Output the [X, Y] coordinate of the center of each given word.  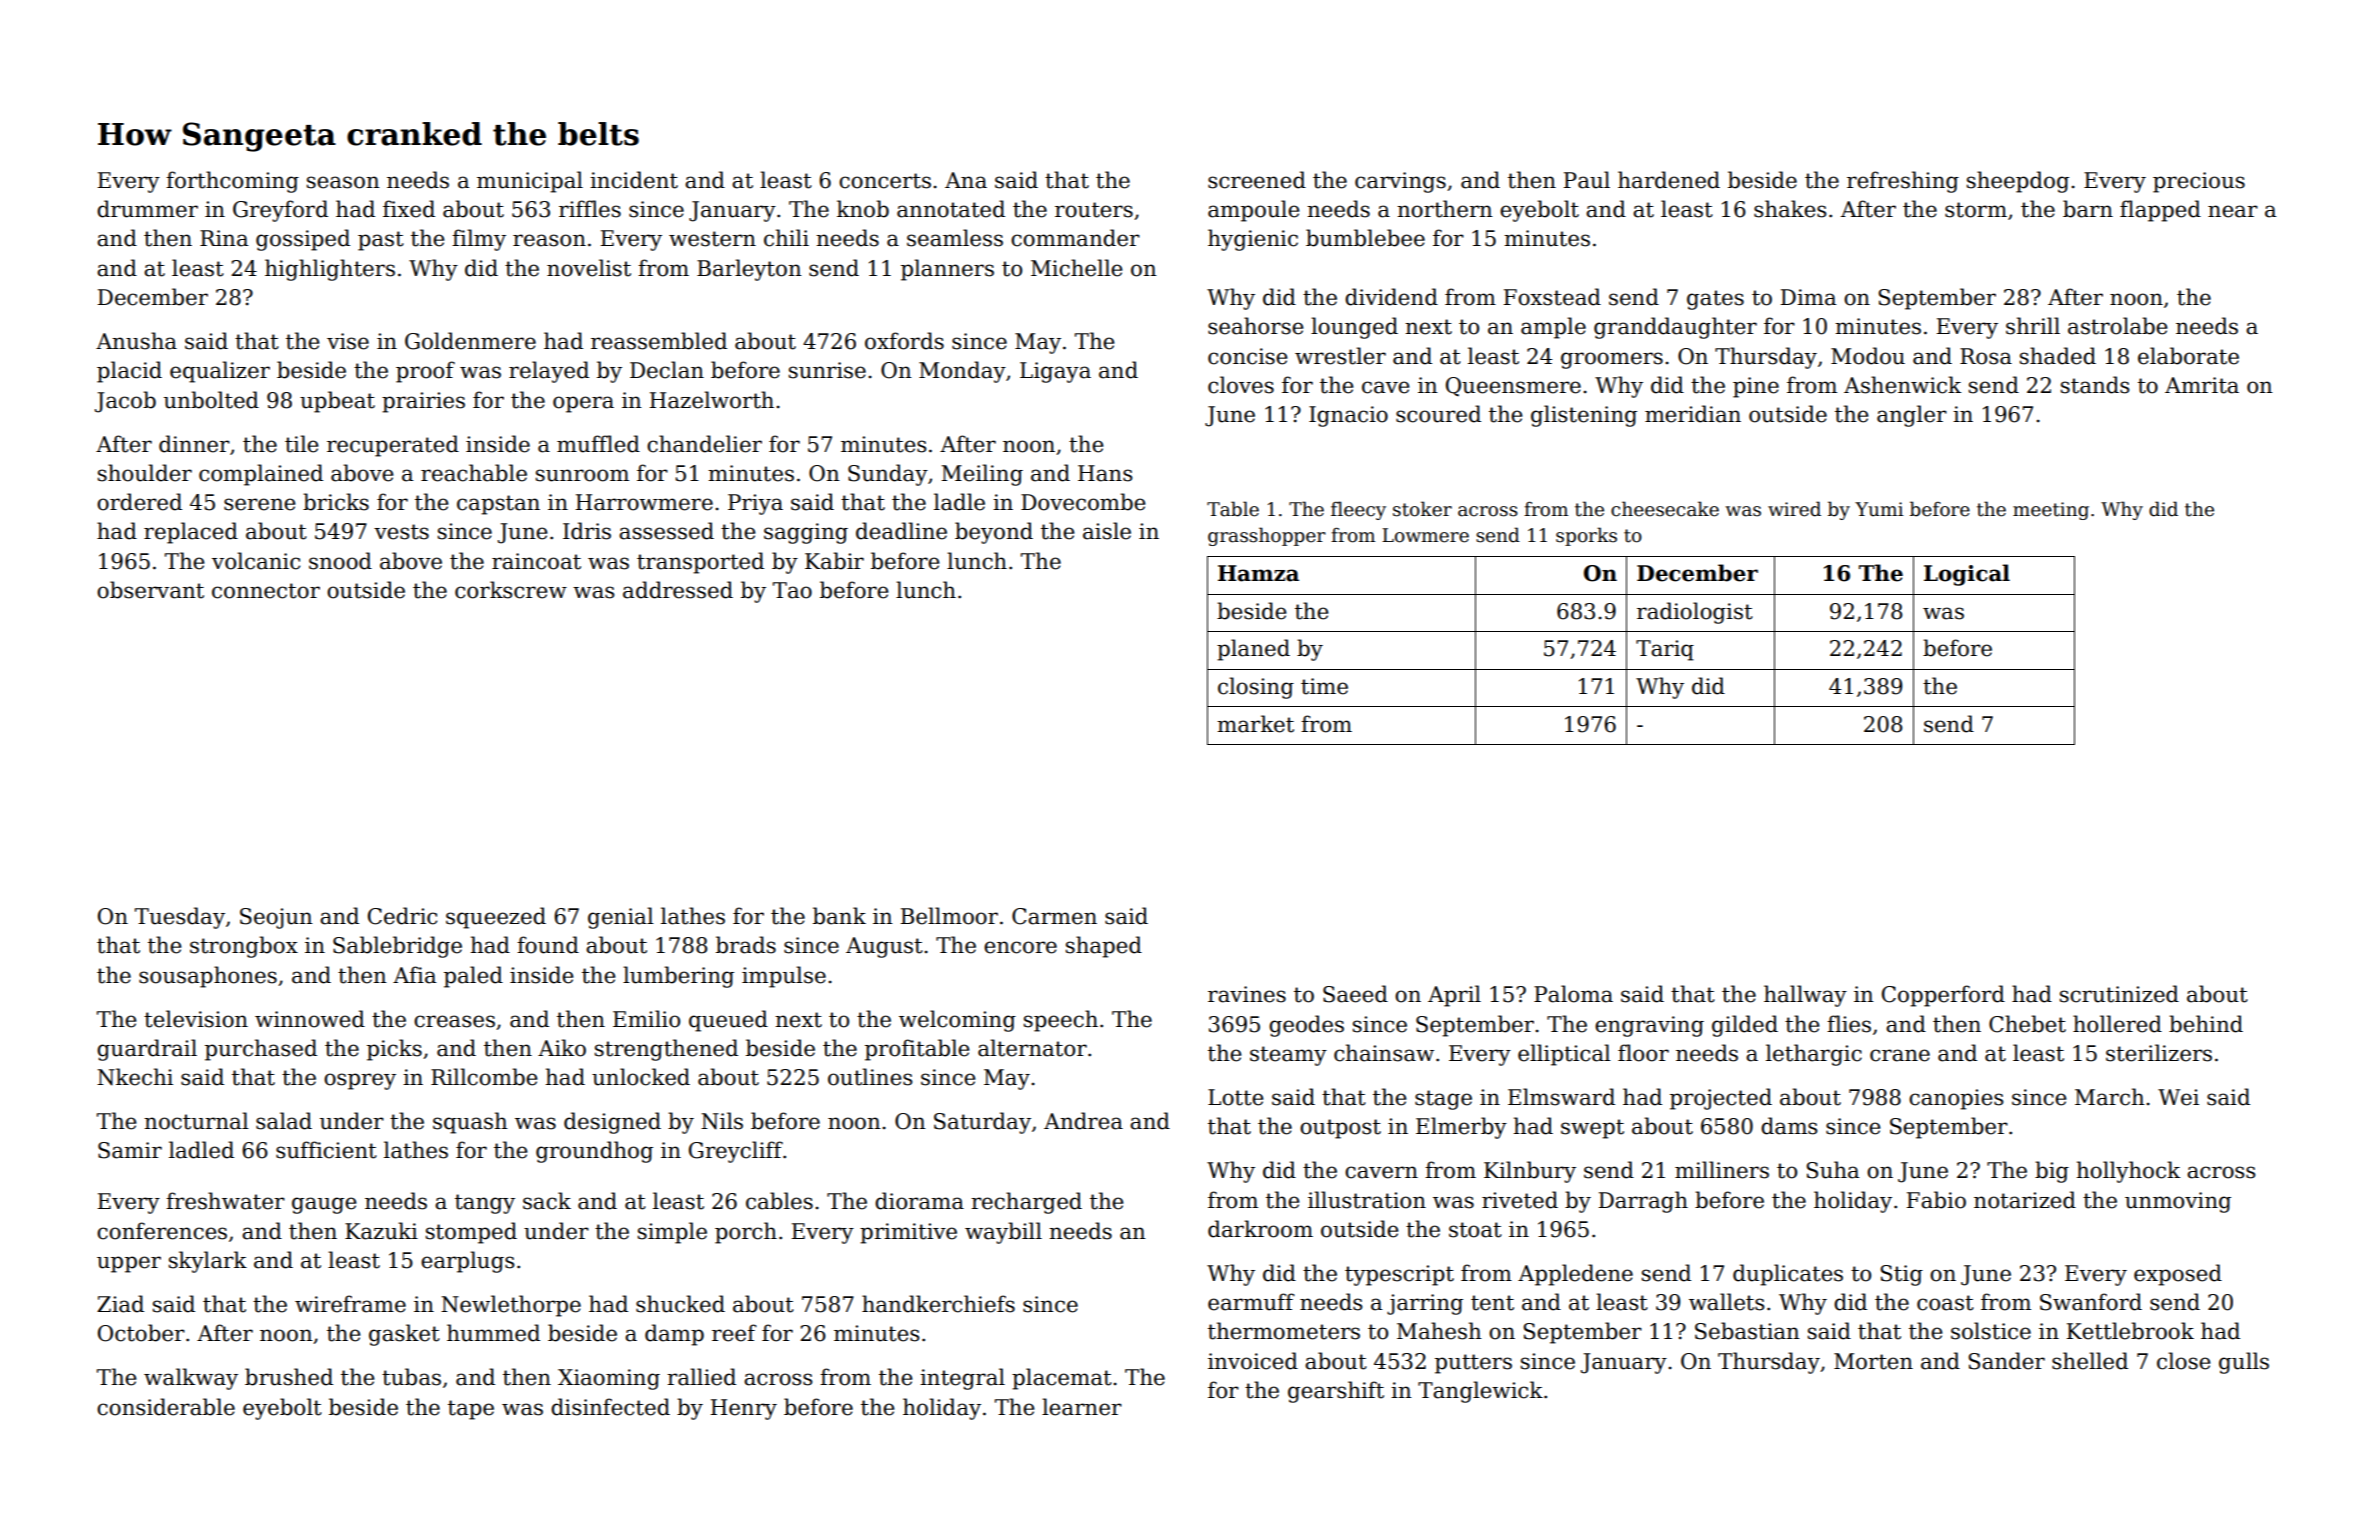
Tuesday [180, 918]
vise [348, 341]
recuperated [393, 446]
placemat [1062, 1379]
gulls [2244, 1363]
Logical [1967, 575]
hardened [1669, 180]
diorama [919, 1201]
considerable [166, 1407]
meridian [1693, 414]
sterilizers [2159, 1053]
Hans [1105, 473]
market [1255, 724]
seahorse [1256, 326]
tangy [485, 1204]
